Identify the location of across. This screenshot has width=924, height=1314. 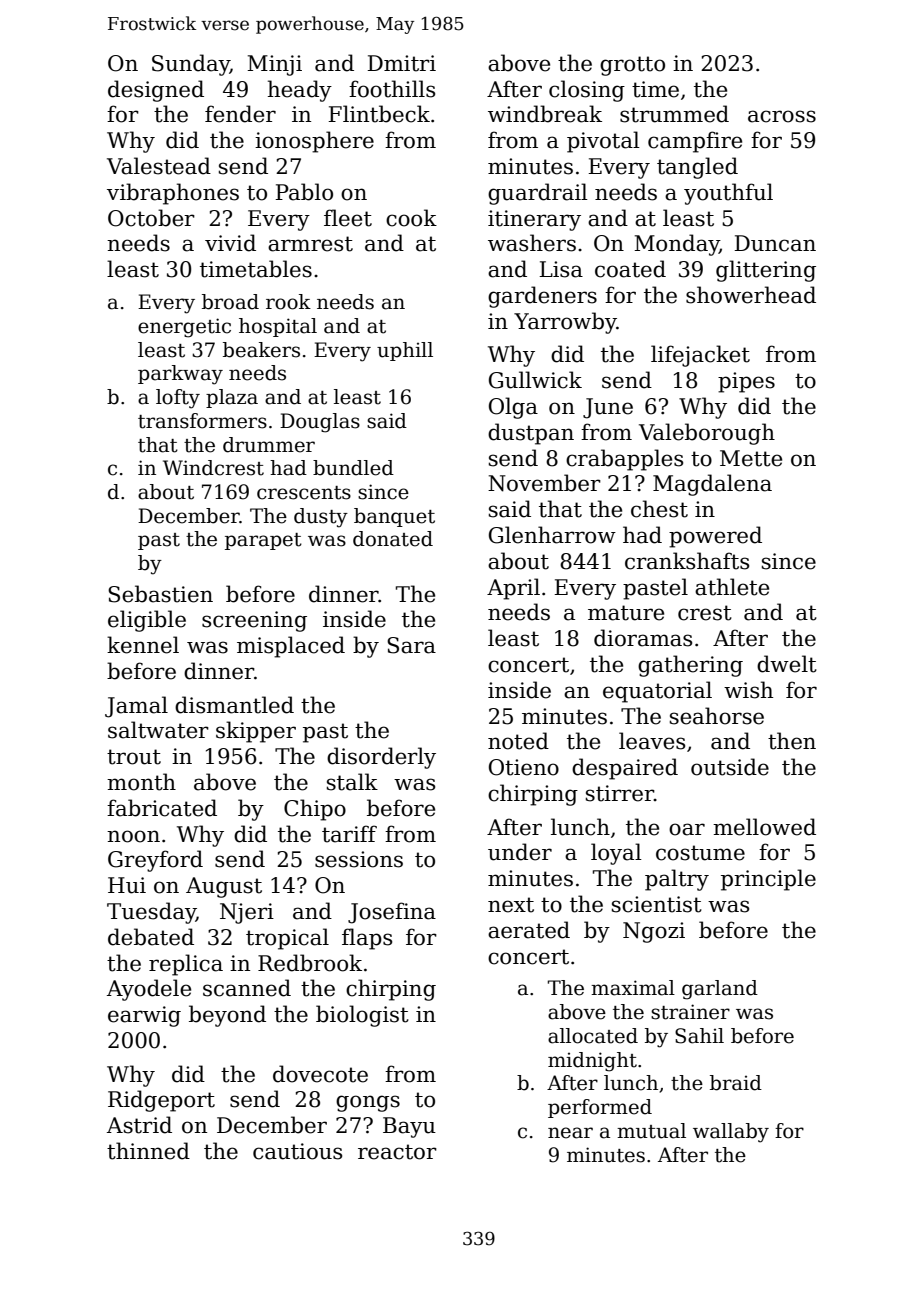
(782, 116).
